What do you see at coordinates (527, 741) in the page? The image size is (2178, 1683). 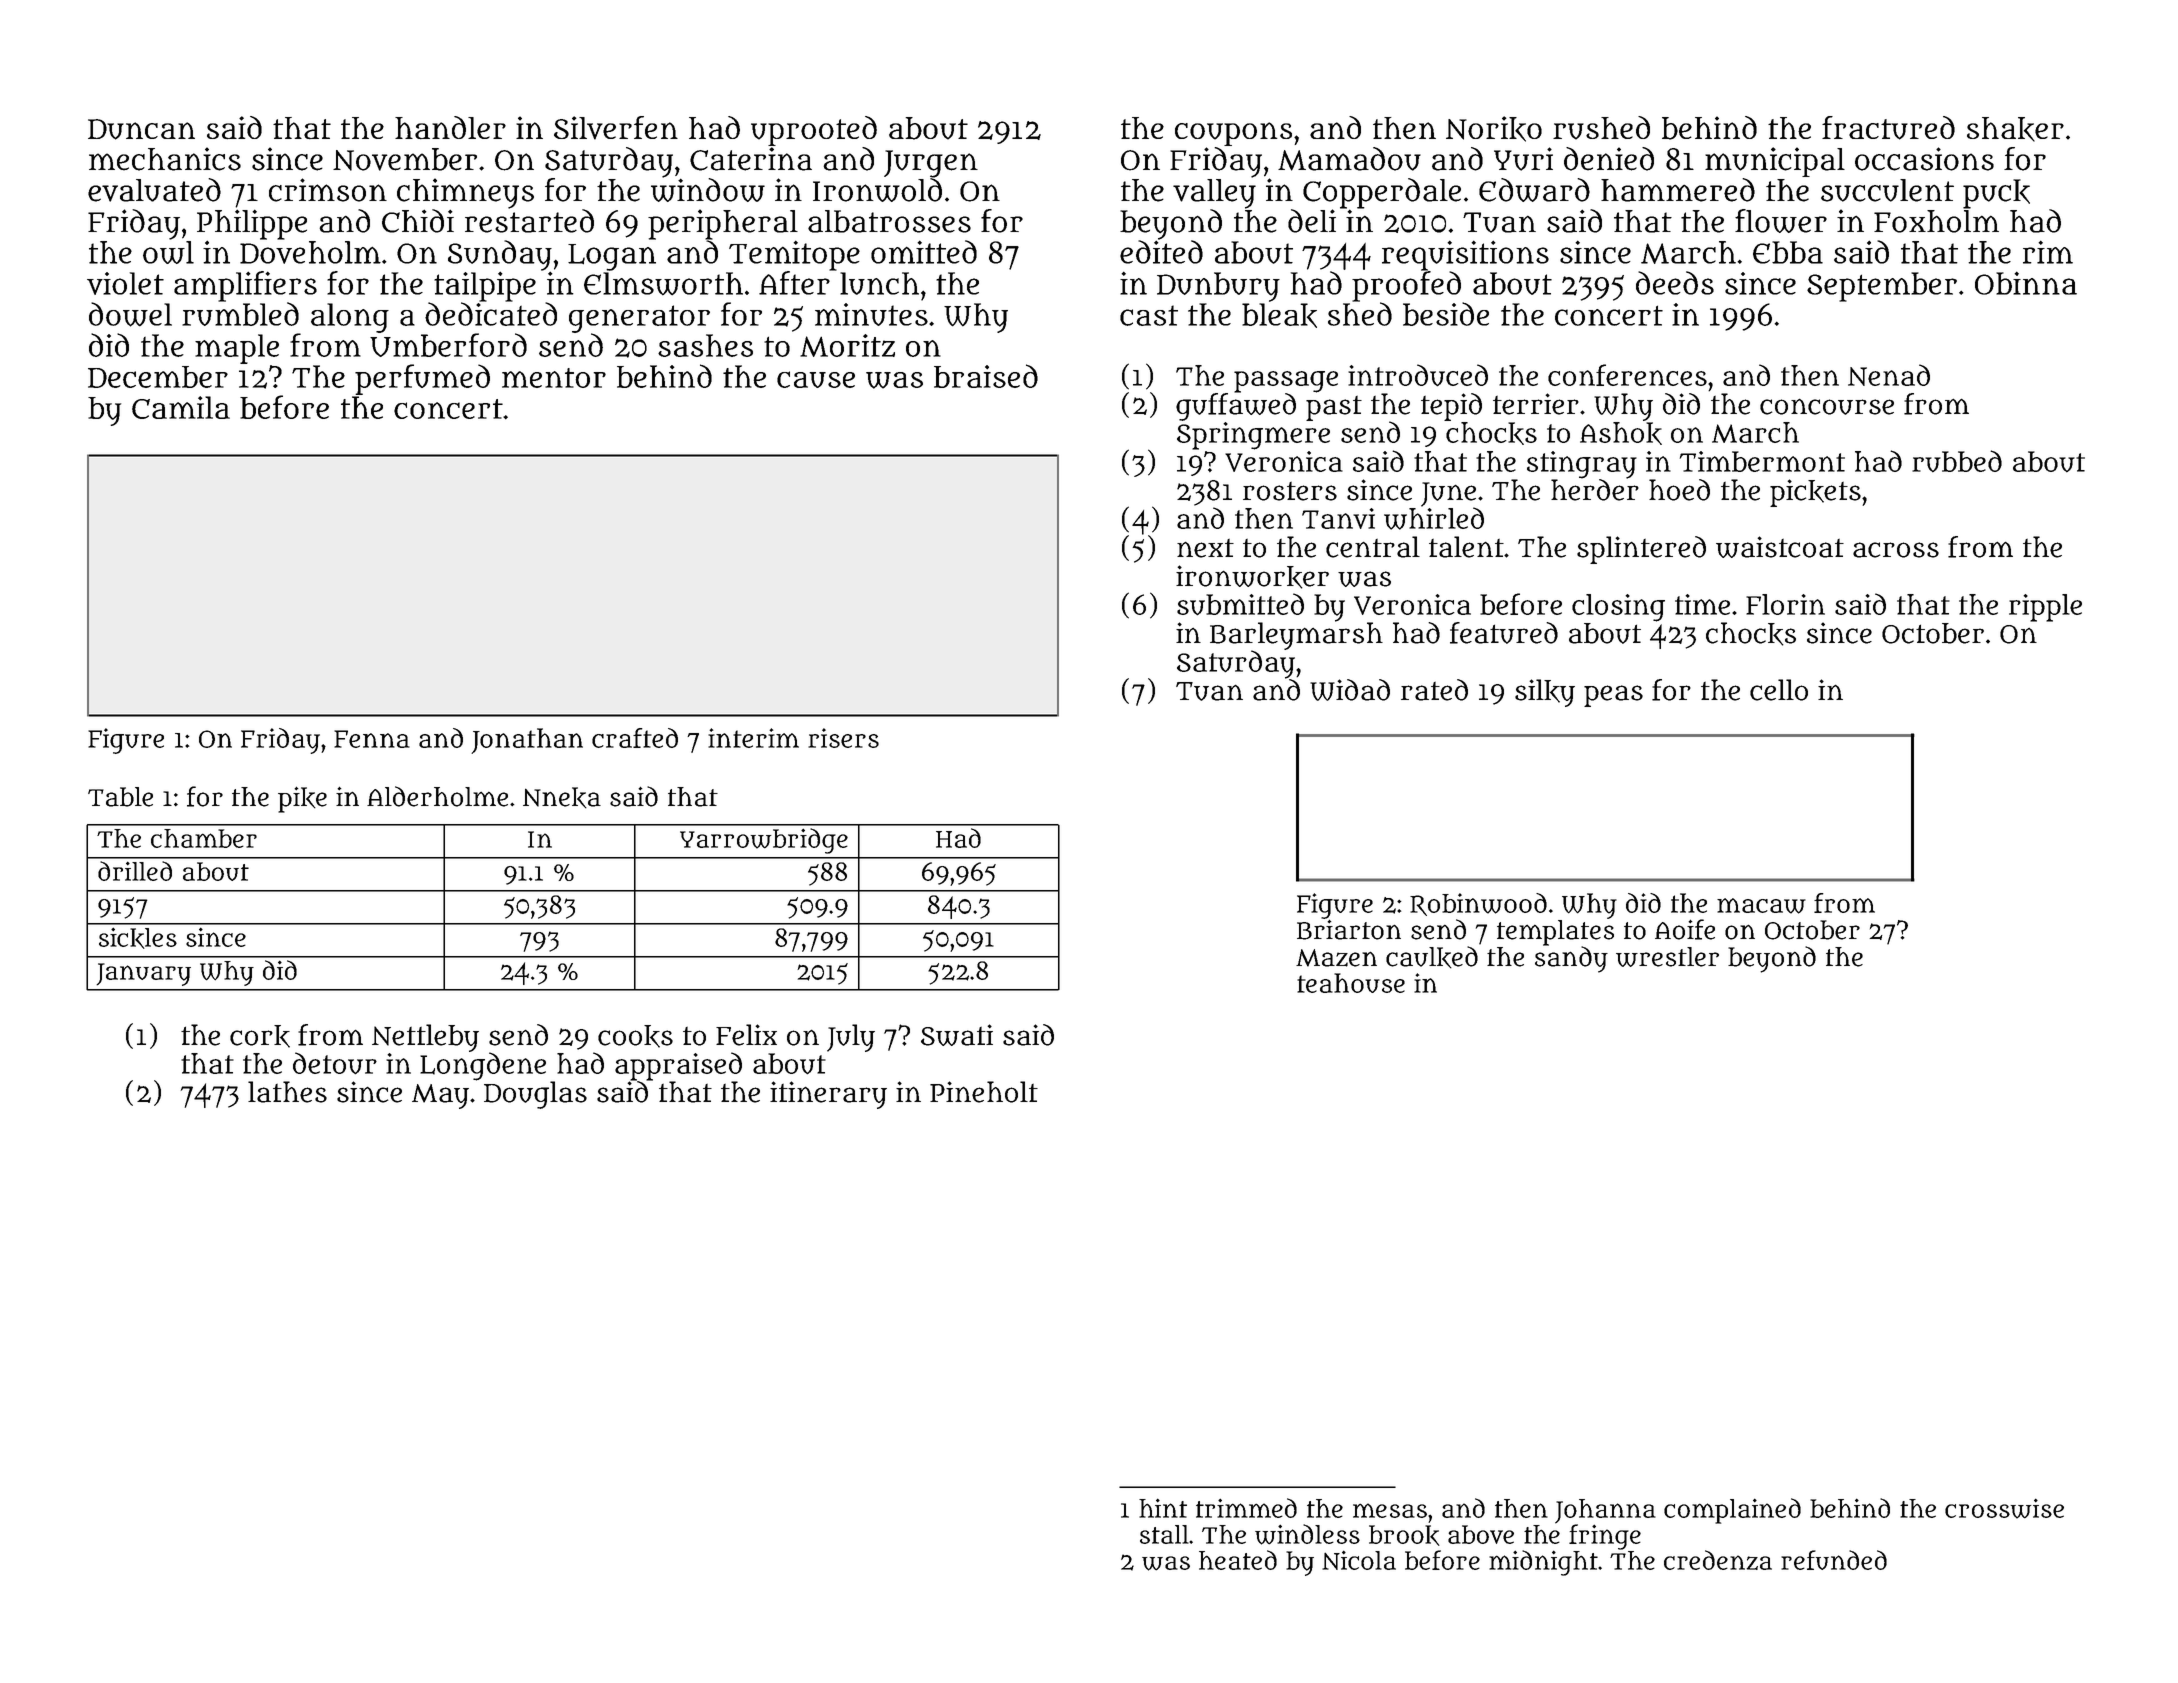 I see `Jonathan` at bounding box center [527, 741].
